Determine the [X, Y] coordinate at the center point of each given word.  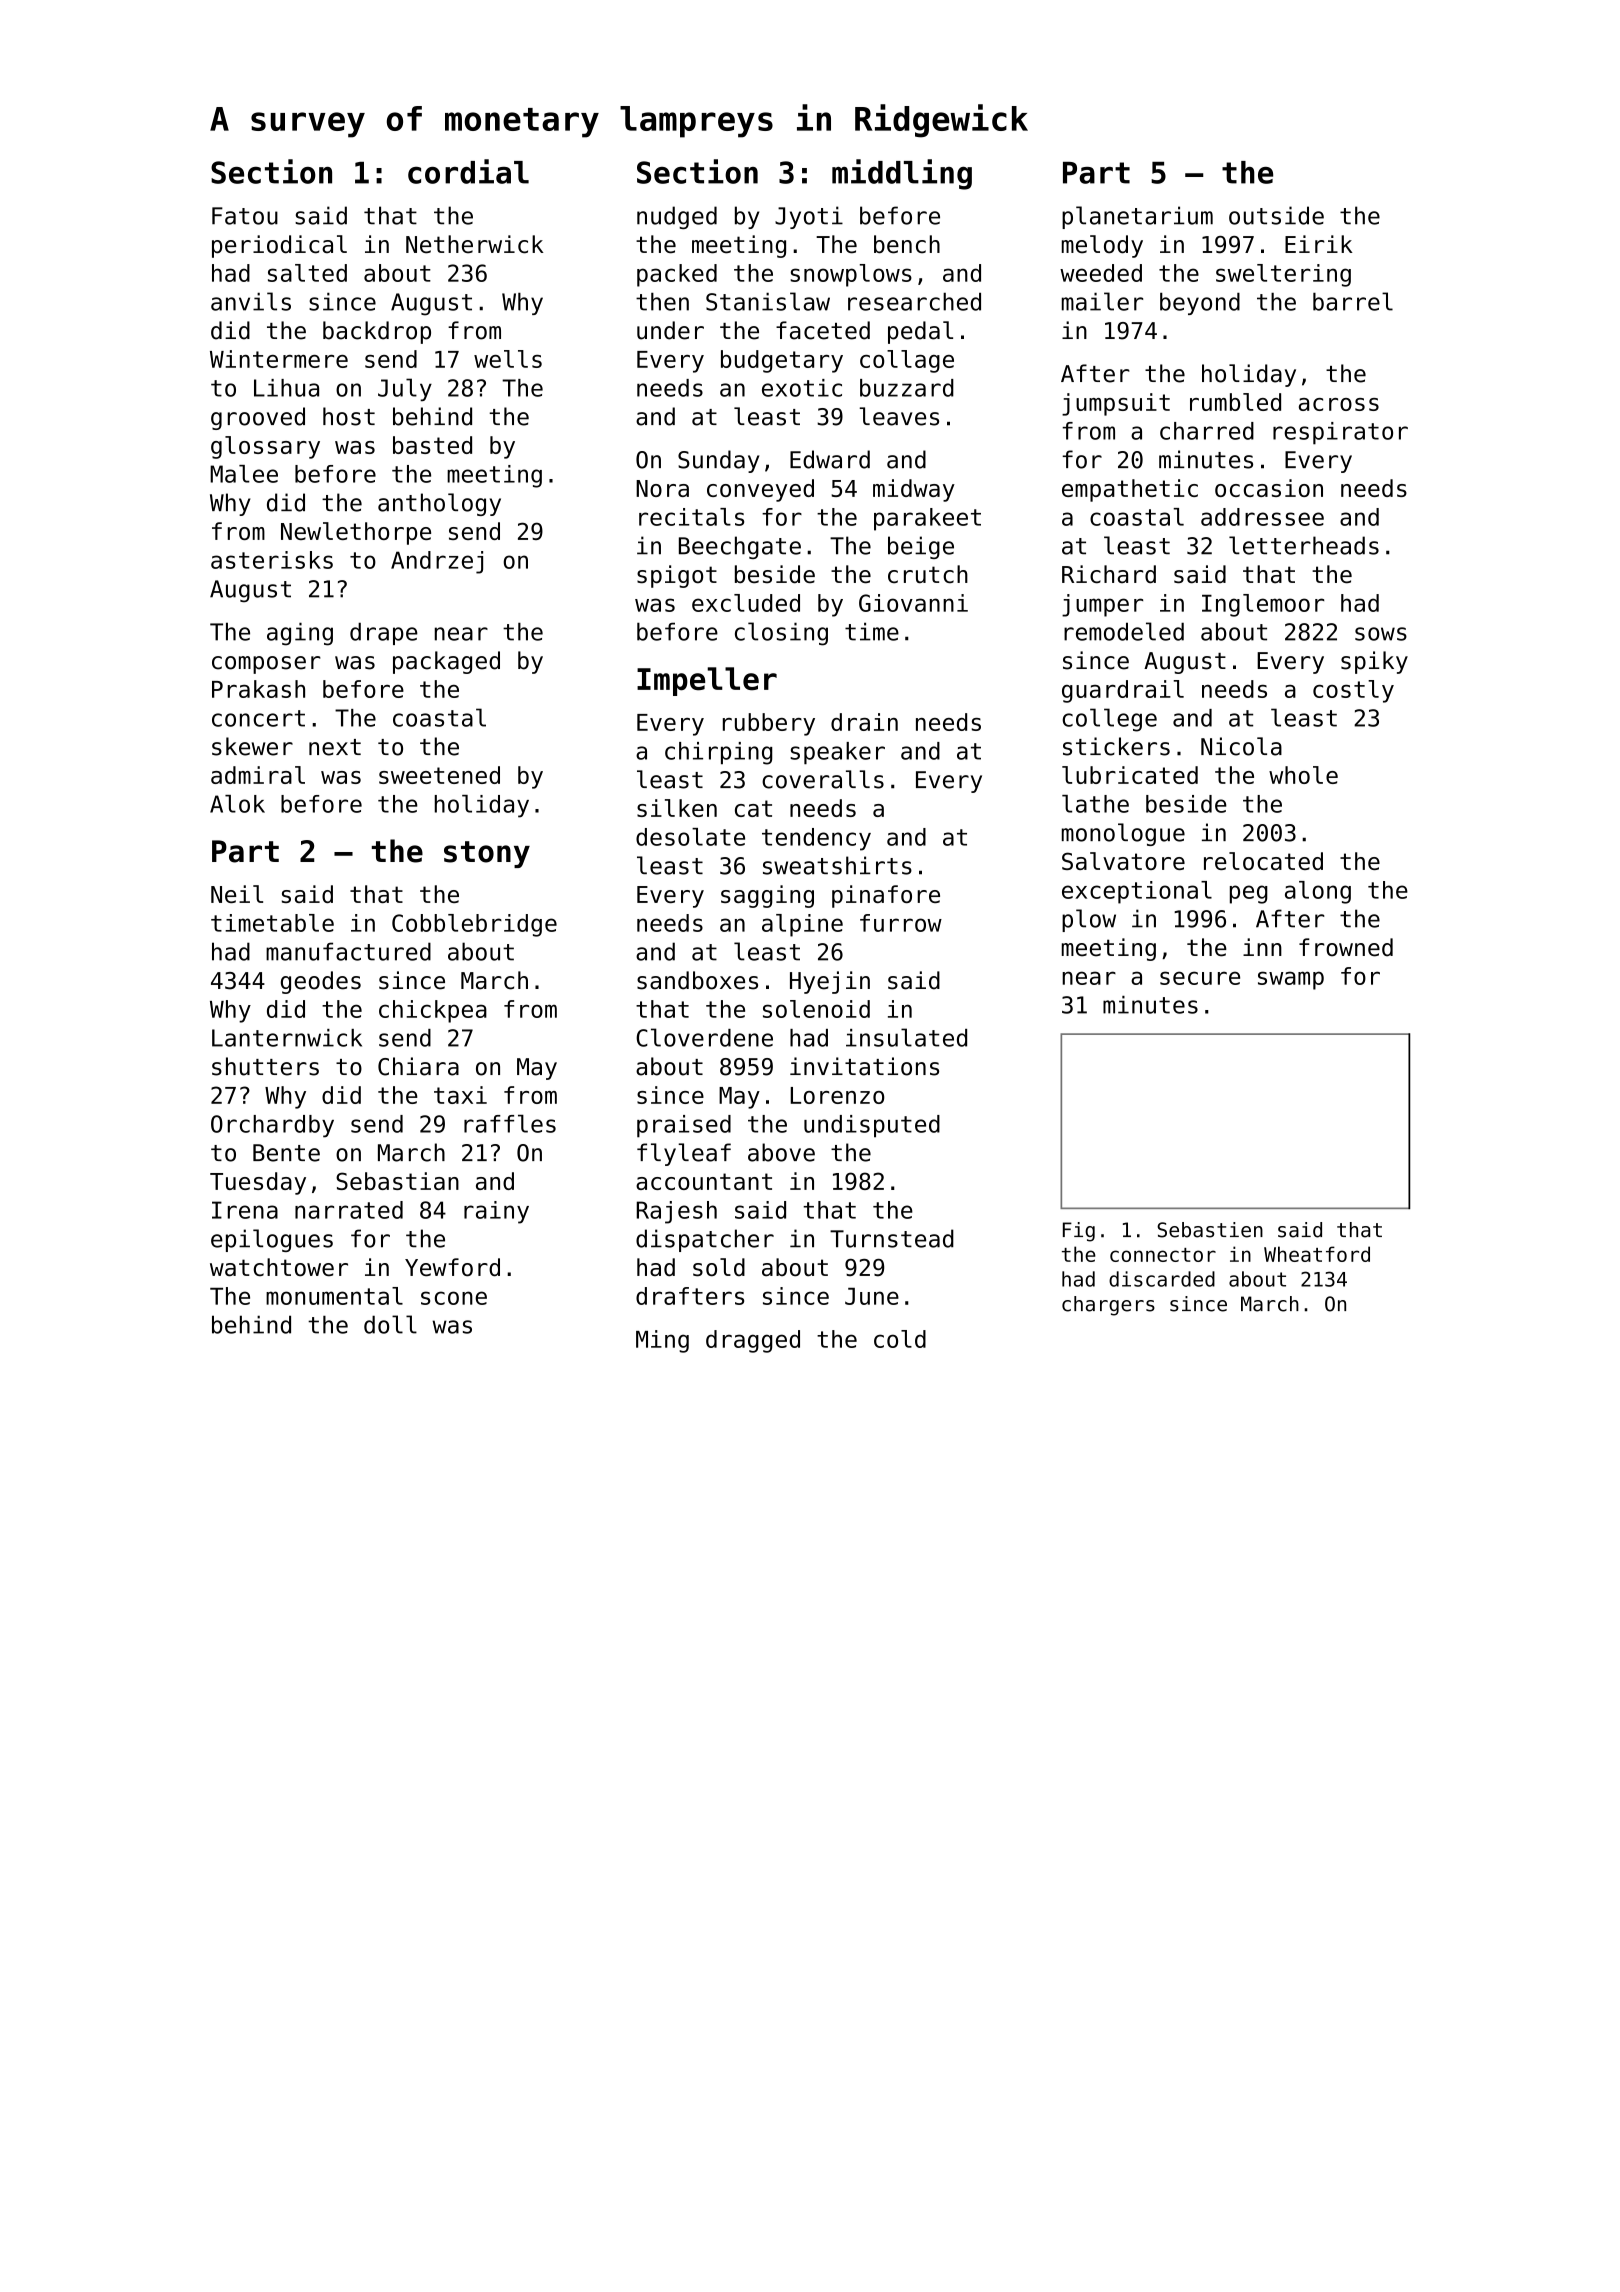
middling [902, 174]
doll [390, 1324]
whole [1303, 775]
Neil [237, 894]
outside [1276, 215]
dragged [753, 1341]
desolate [690, 837]
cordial [468, 171]
